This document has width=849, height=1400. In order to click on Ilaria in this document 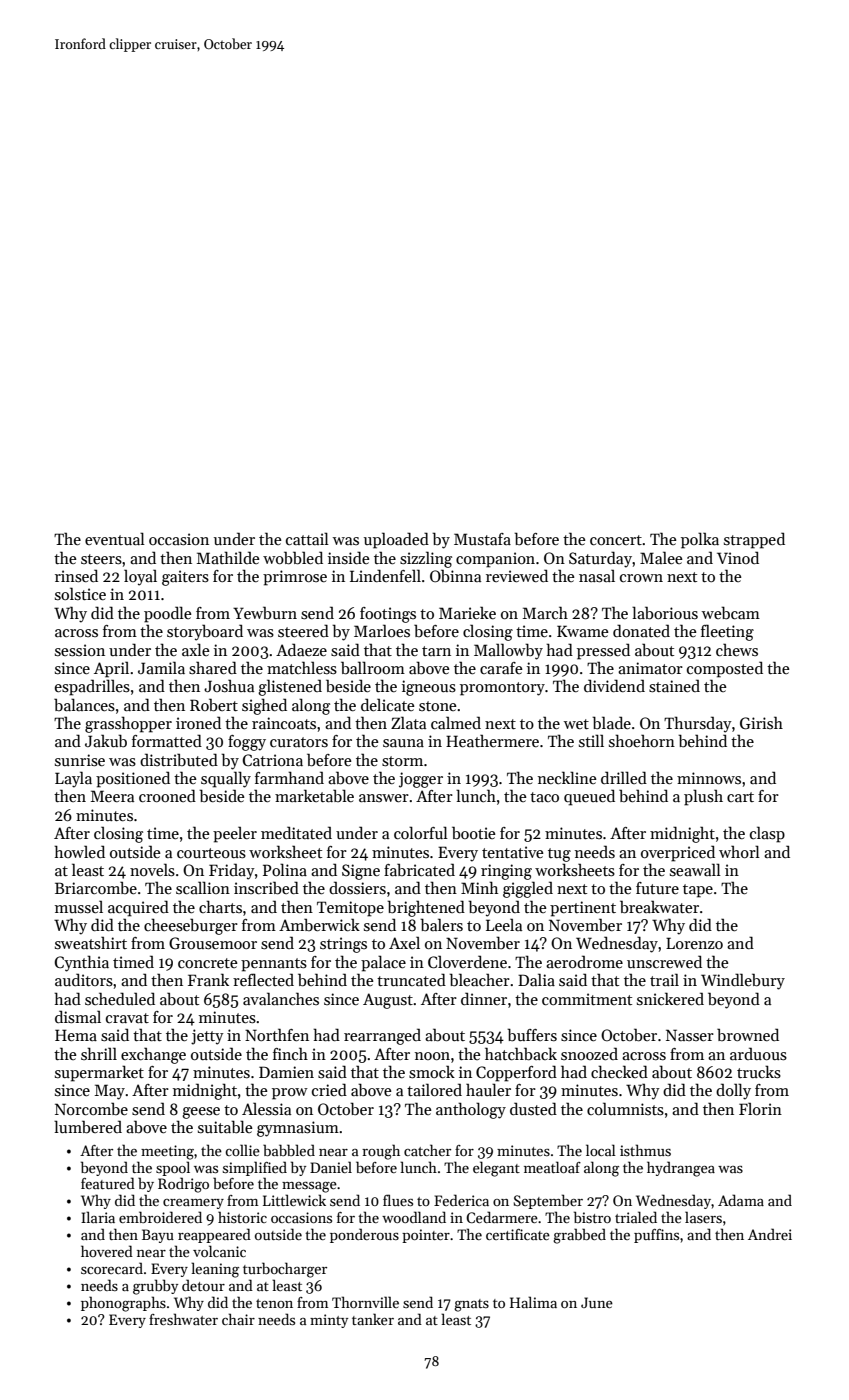, I will do `click(98, 1217)`.
